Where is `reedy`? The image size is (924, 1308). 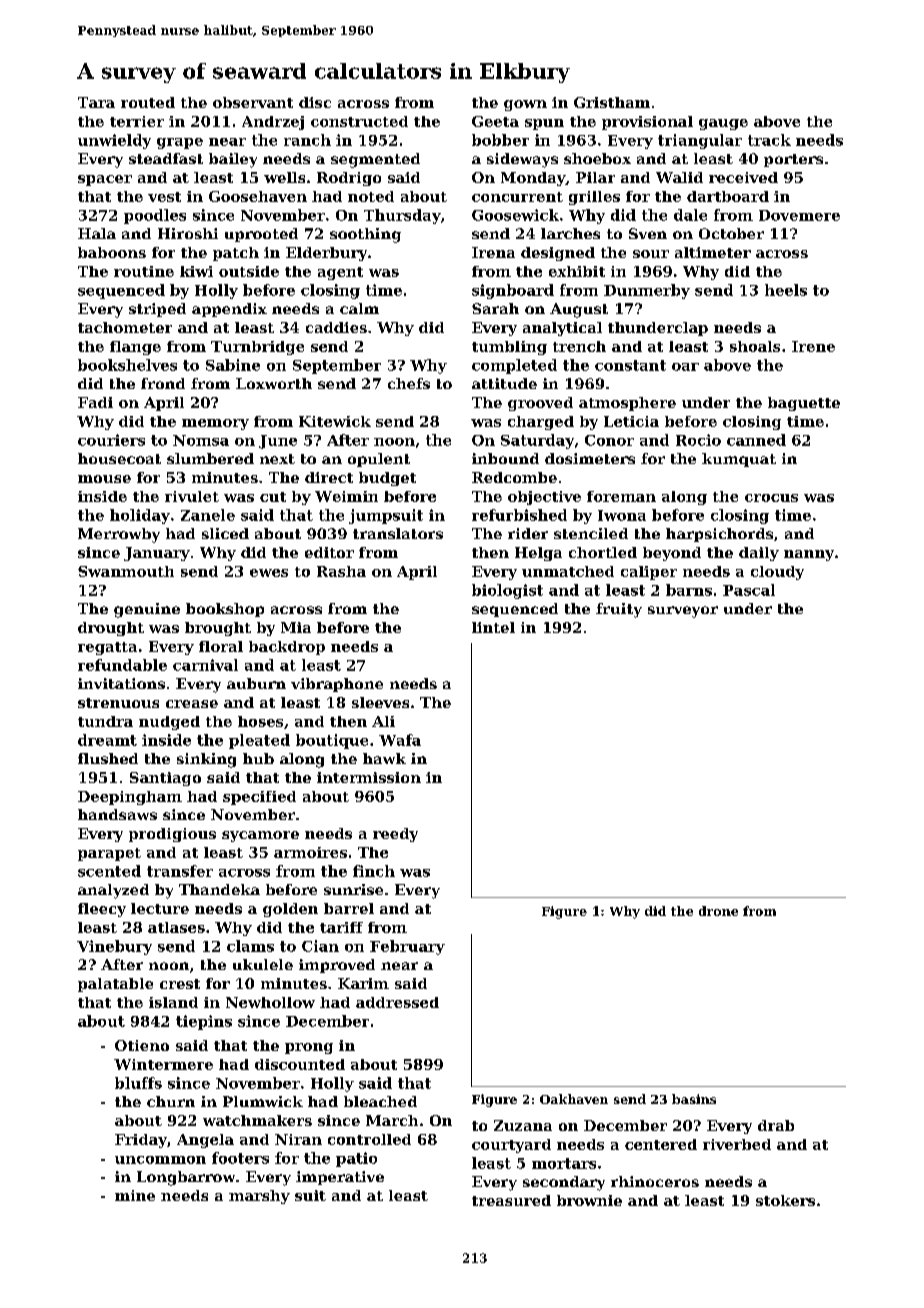 reedy is located at coordinates (395, 835).
